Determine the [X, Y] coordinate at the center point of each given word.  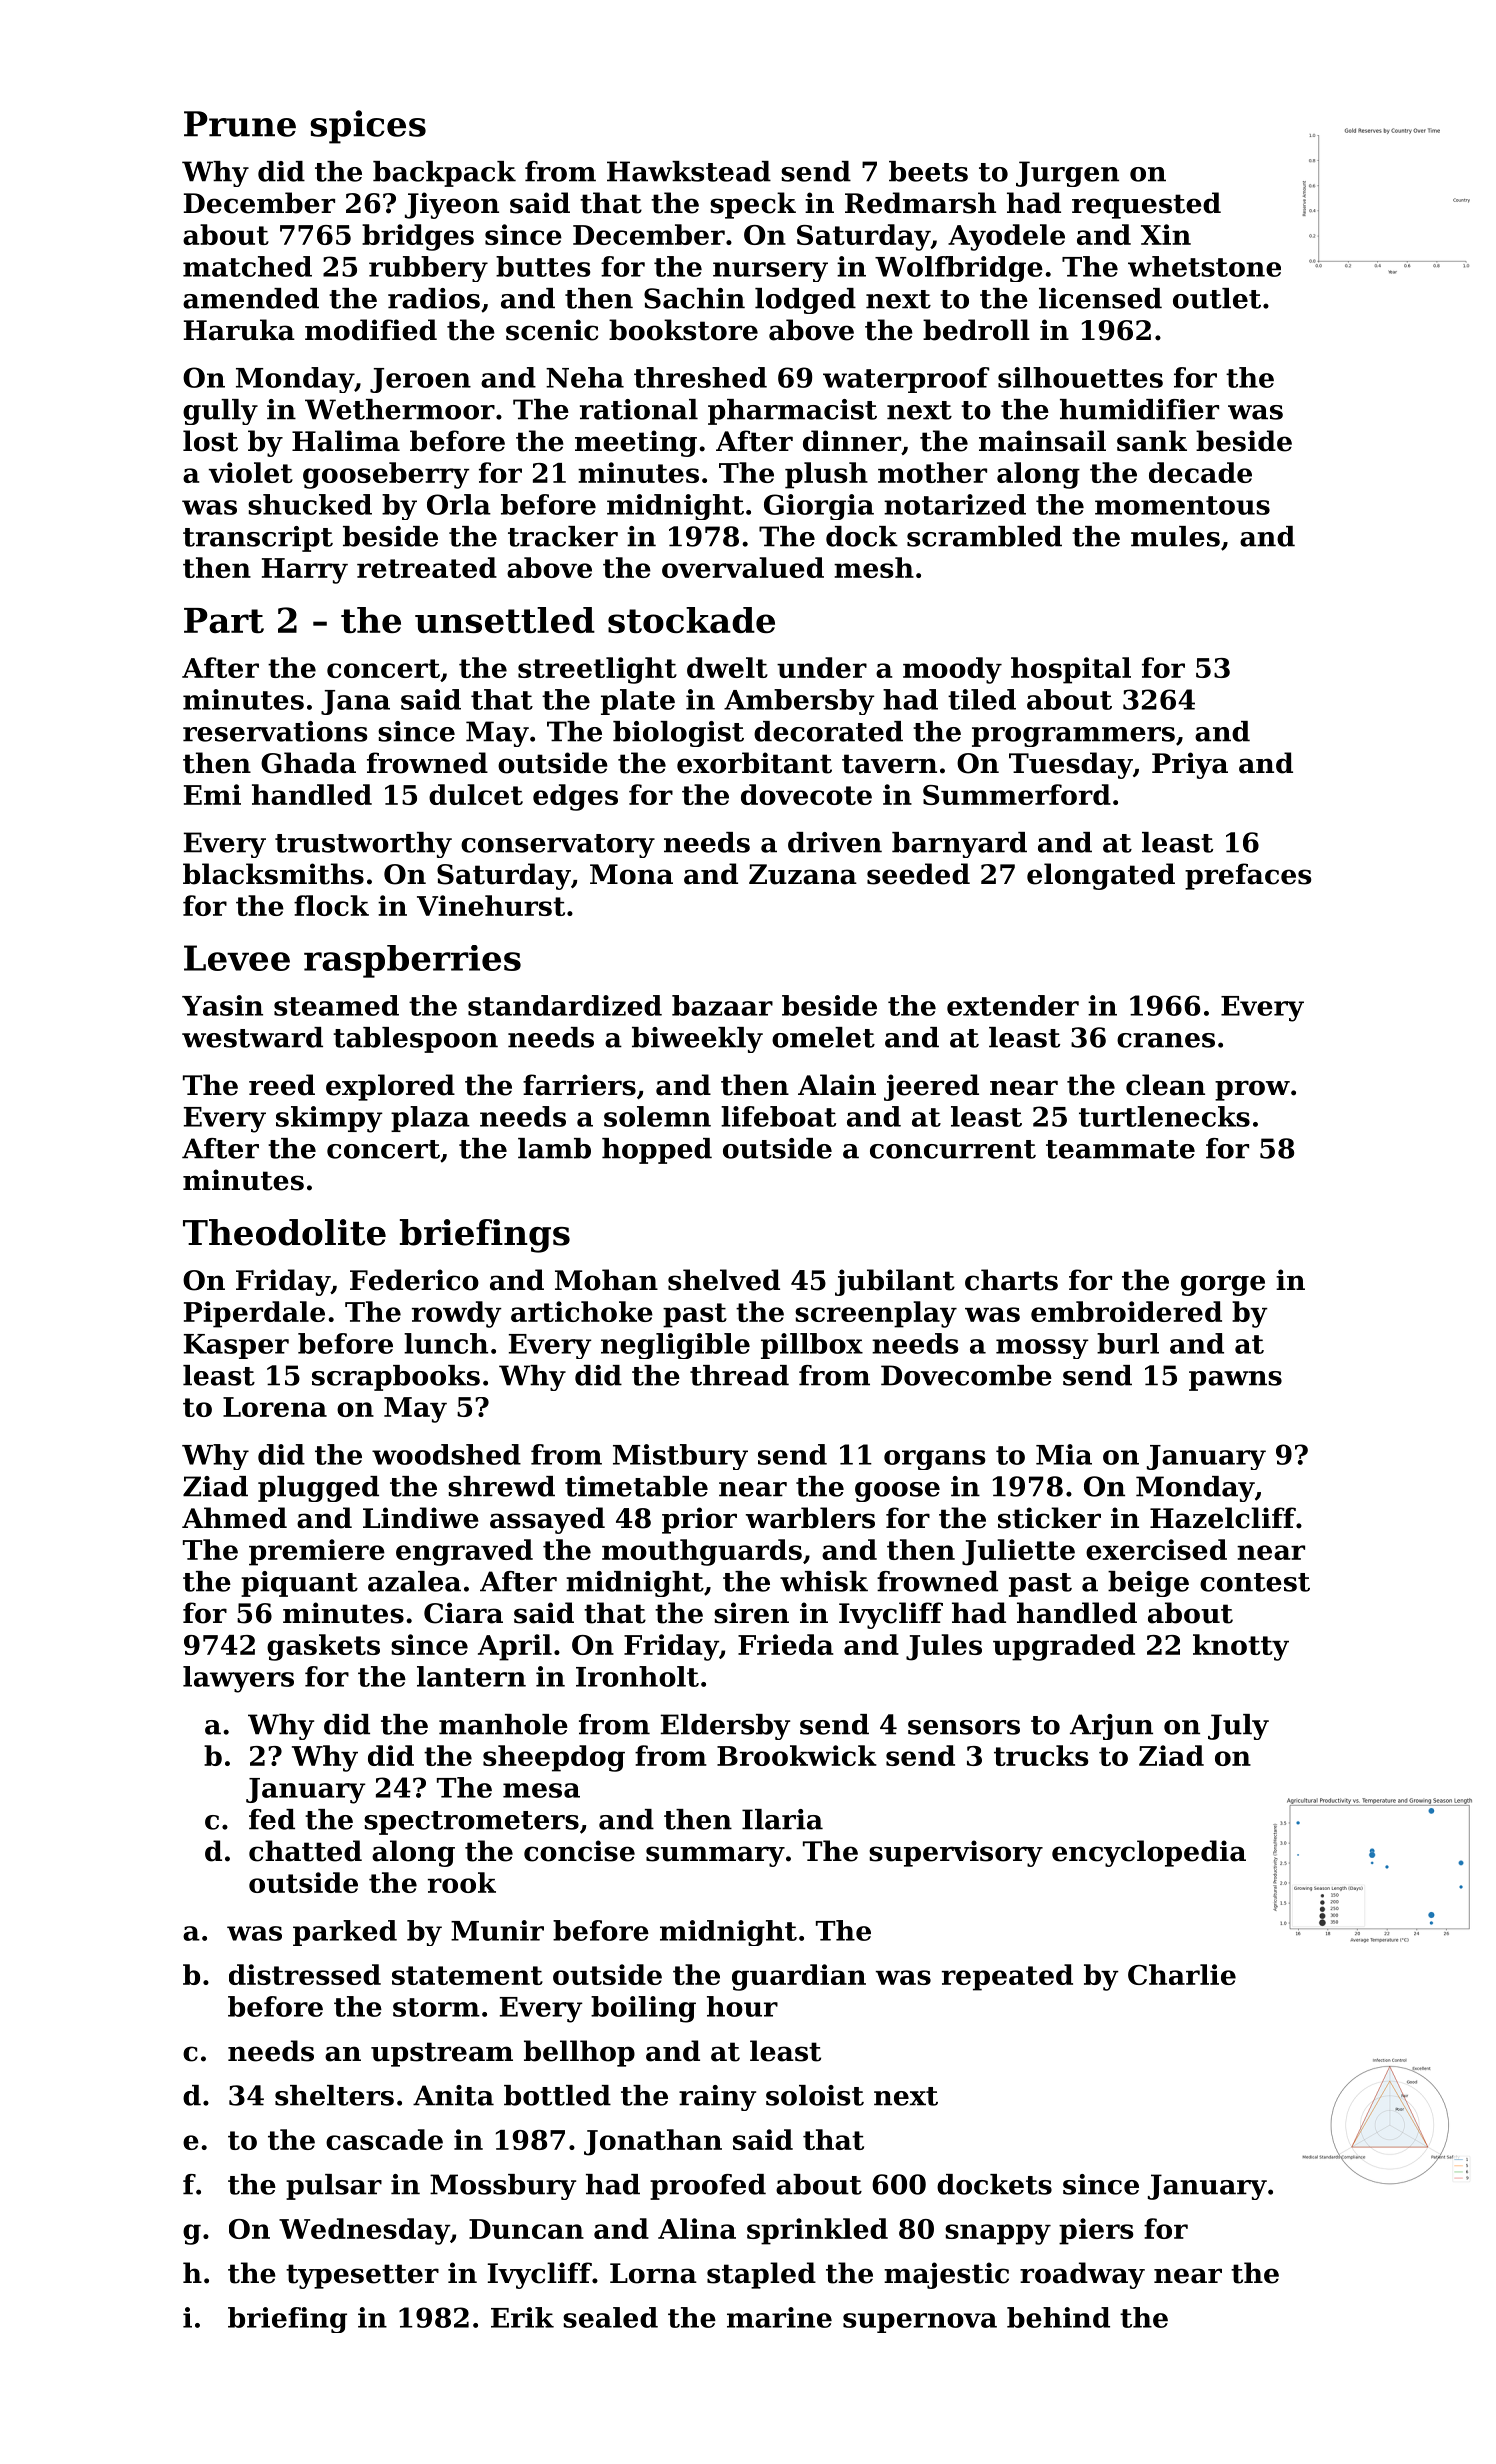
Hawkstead [689, 171]
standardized [565, 1005]
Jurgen [1067, 174]
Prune [240, 124]
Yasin [222, 1005]
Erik [522, 2317]
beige [1148, 1584]
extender [1013, 1005]
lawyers [238, 1679]
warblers [810, 1518]
